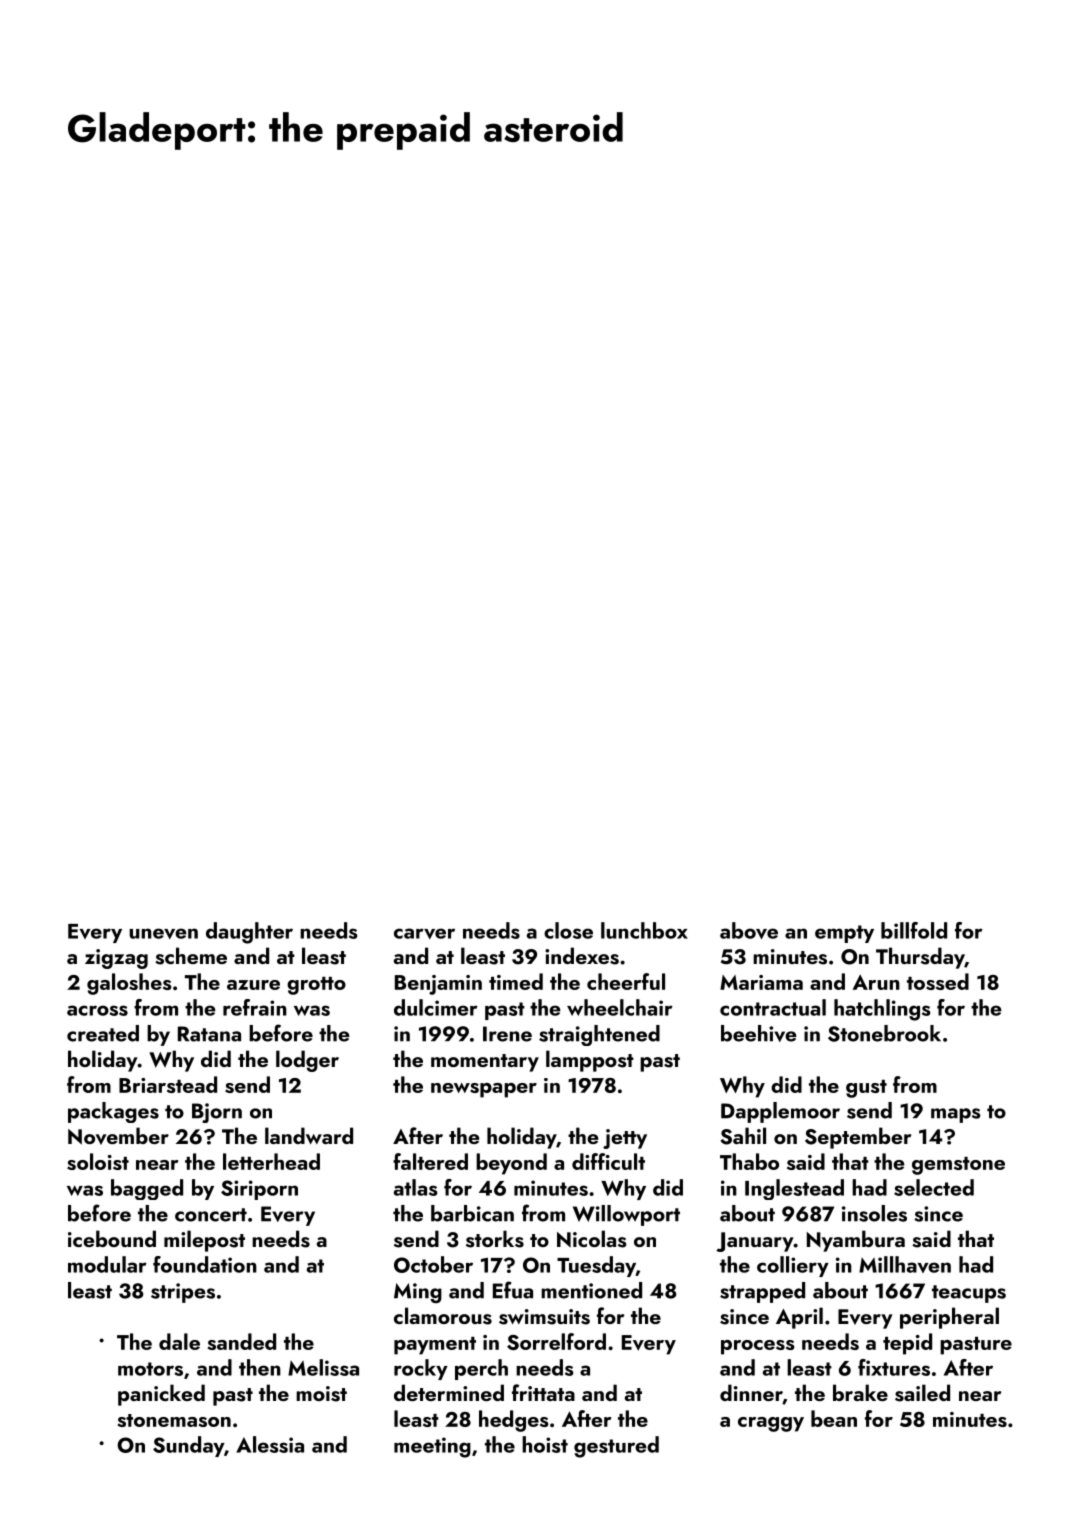  Describe the element at coordinates (174, 1420) in the image. I see `stonemason` at that location.
